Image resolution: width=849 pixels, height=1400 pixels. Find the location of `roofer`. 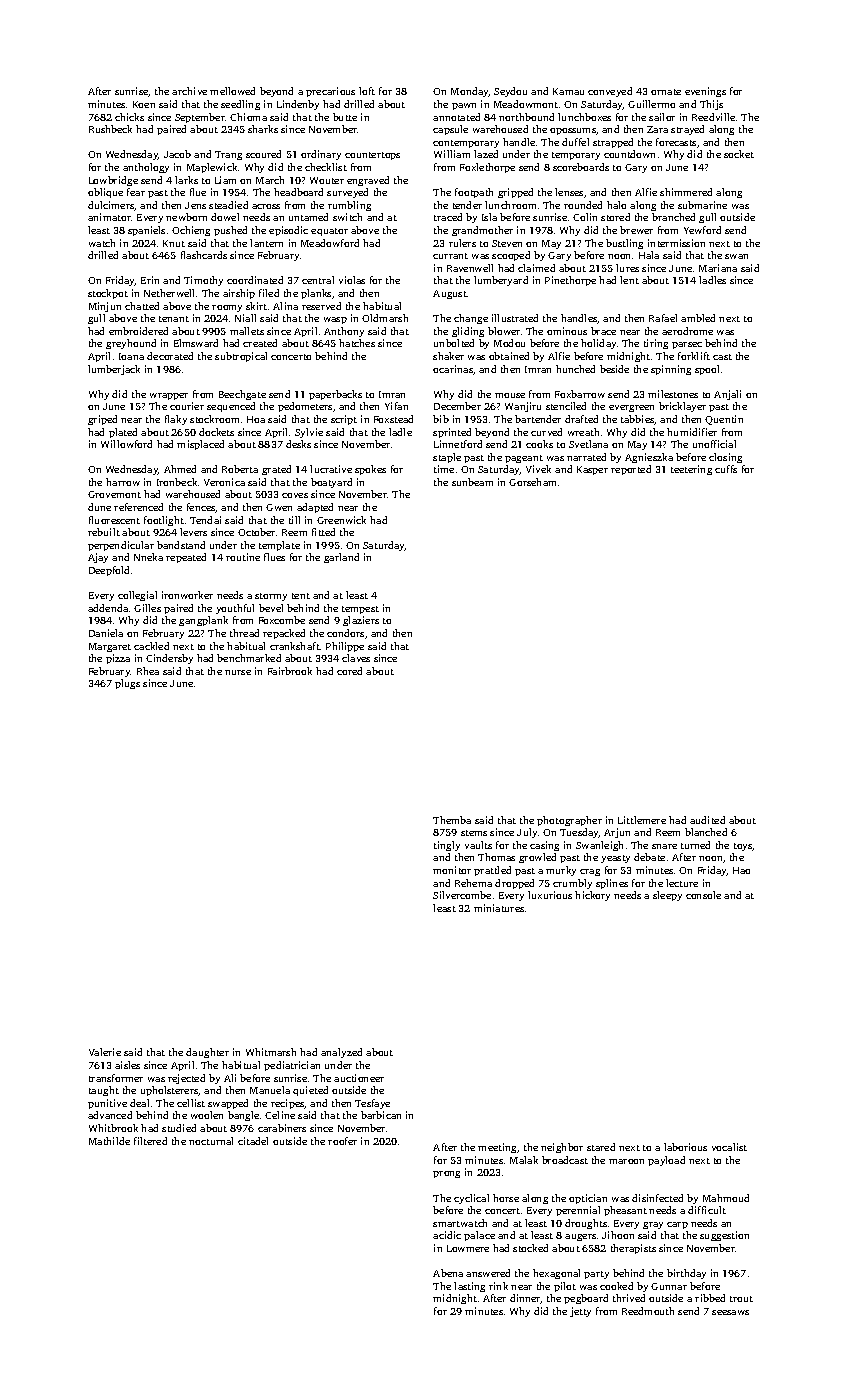

roofer is located at coordinates (342, 1141).
